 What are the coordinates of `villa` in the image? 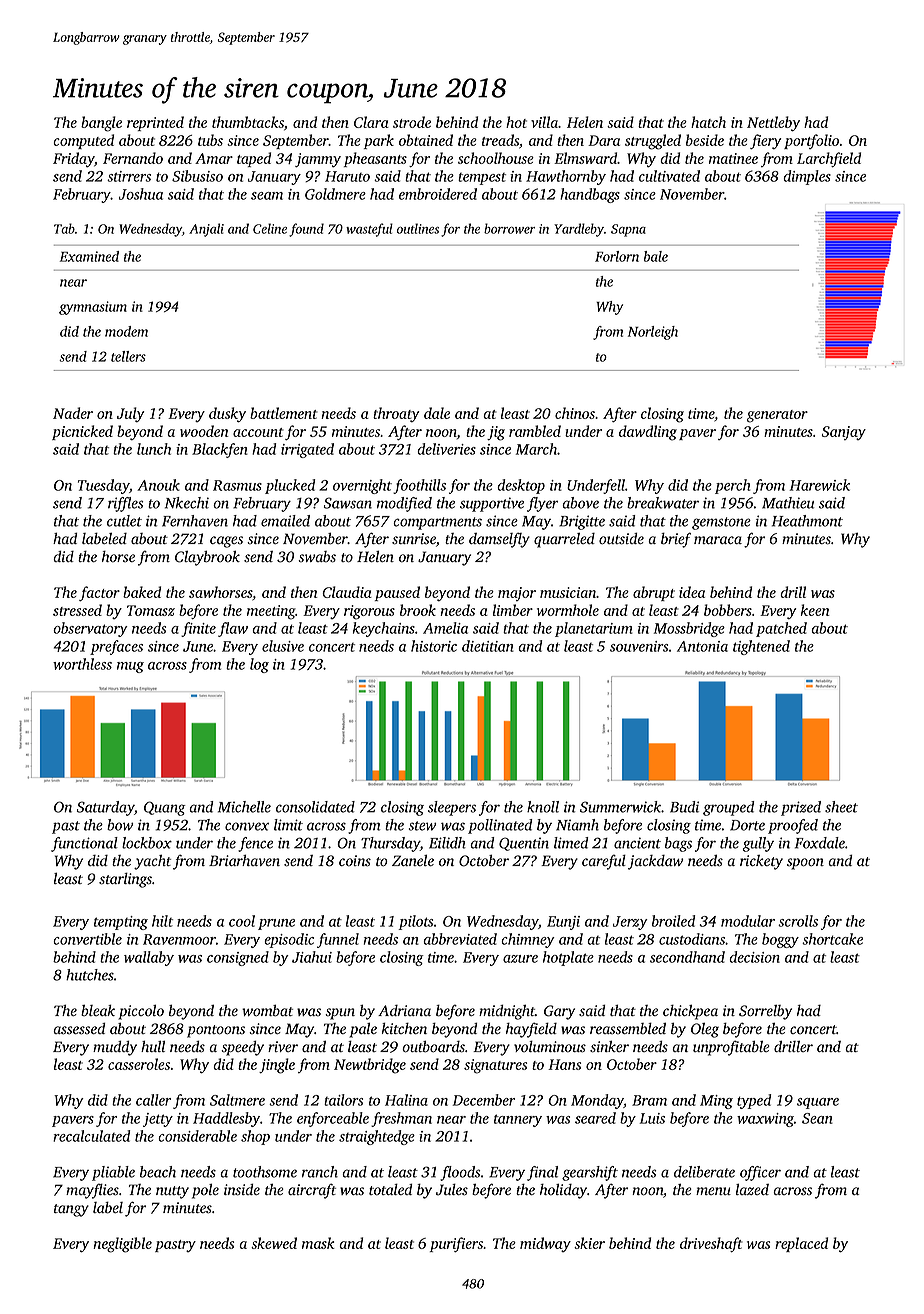 It's located at (544, 122).
